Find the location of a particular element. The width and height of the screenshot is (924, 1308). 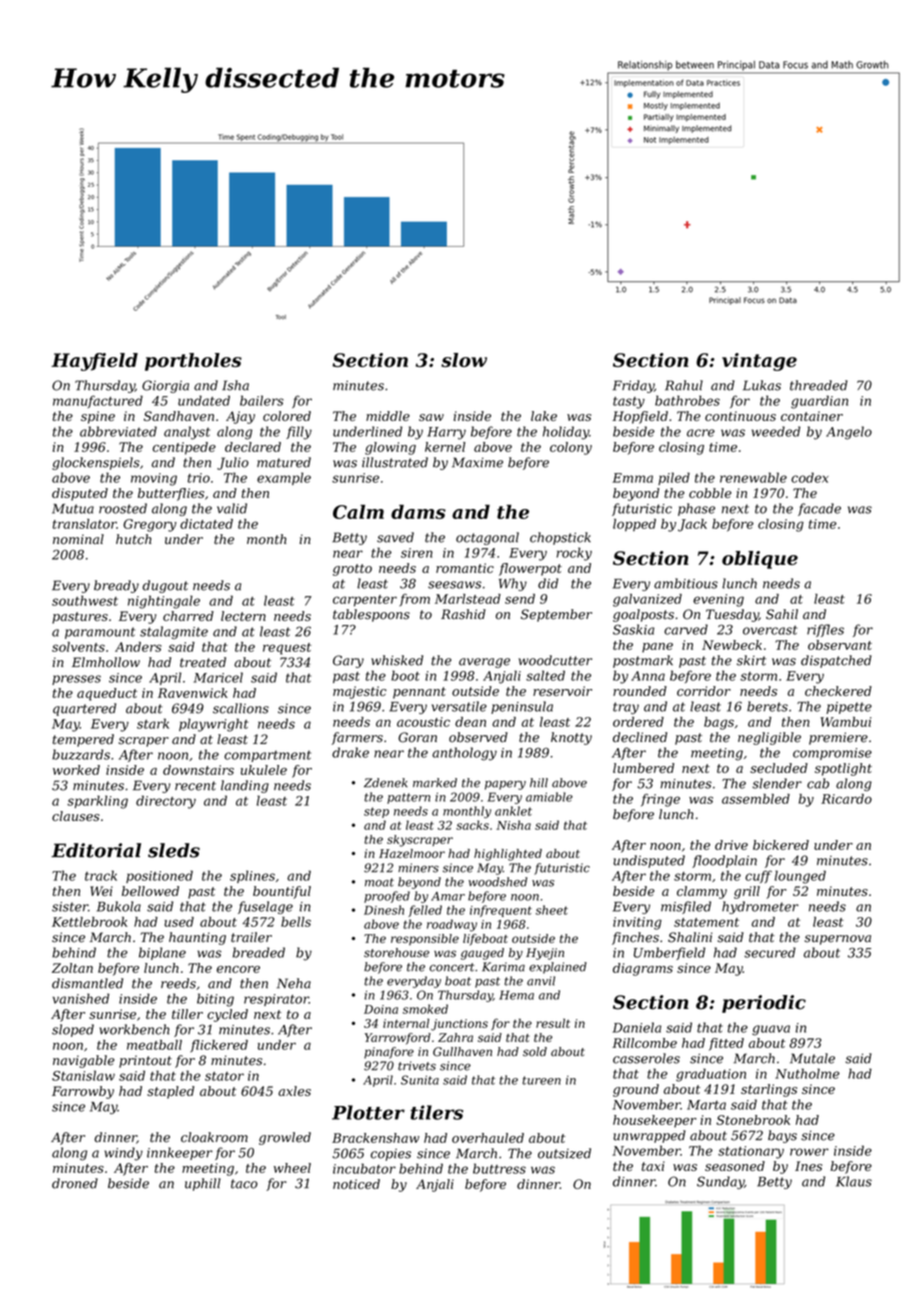

slow is located at coordinates (464, 360).
